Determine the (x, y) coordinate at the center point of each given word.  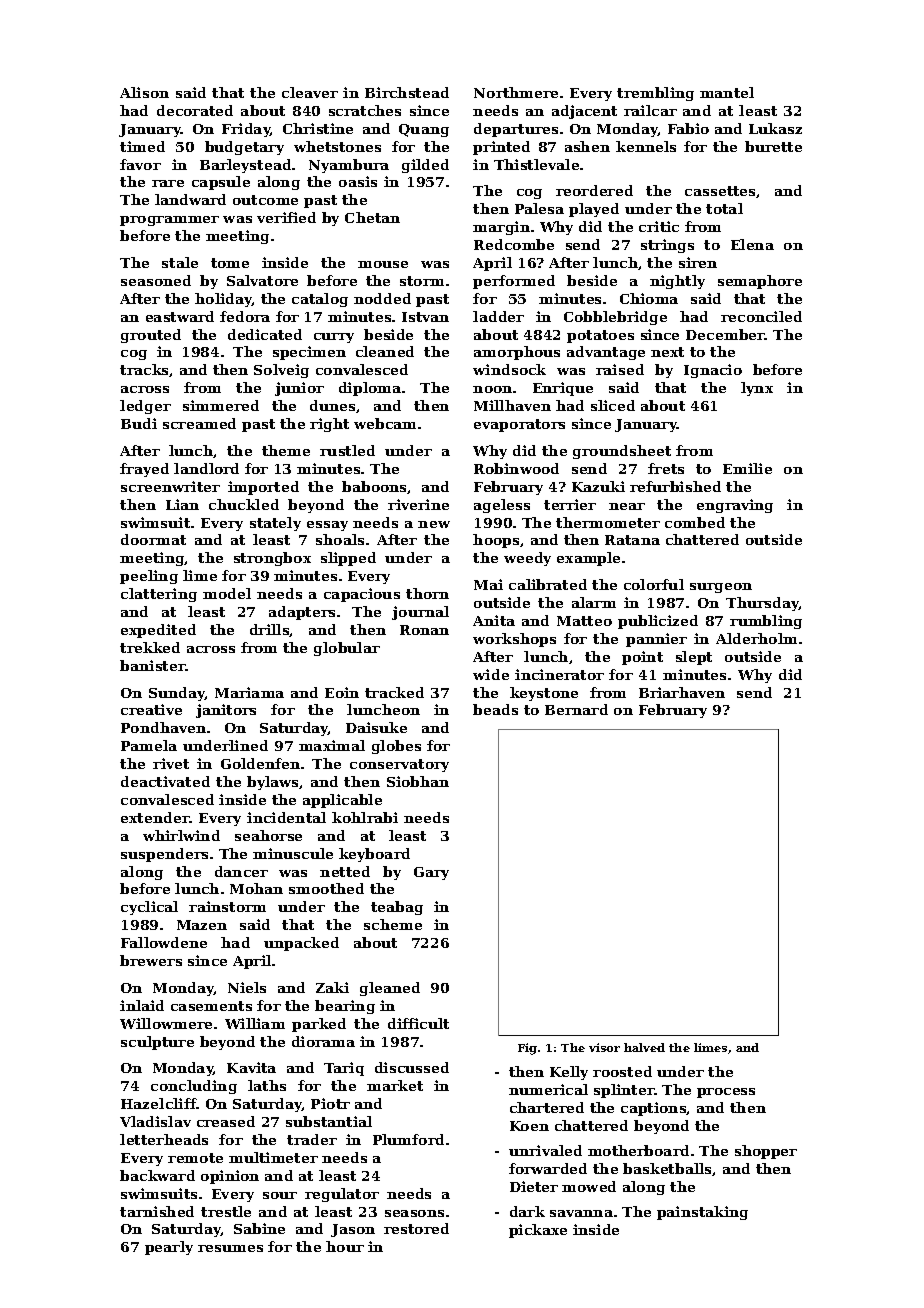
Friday (246, 130)
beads (495, 709)
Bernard (576, 709)
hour (345, 1246)
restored (416, 1228)
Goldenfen (260, 763)
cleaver (310, 92)
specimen (309, 353)
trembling (655, 94)
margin (501, 228)
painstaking (702, 1213)
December (725, 334)
